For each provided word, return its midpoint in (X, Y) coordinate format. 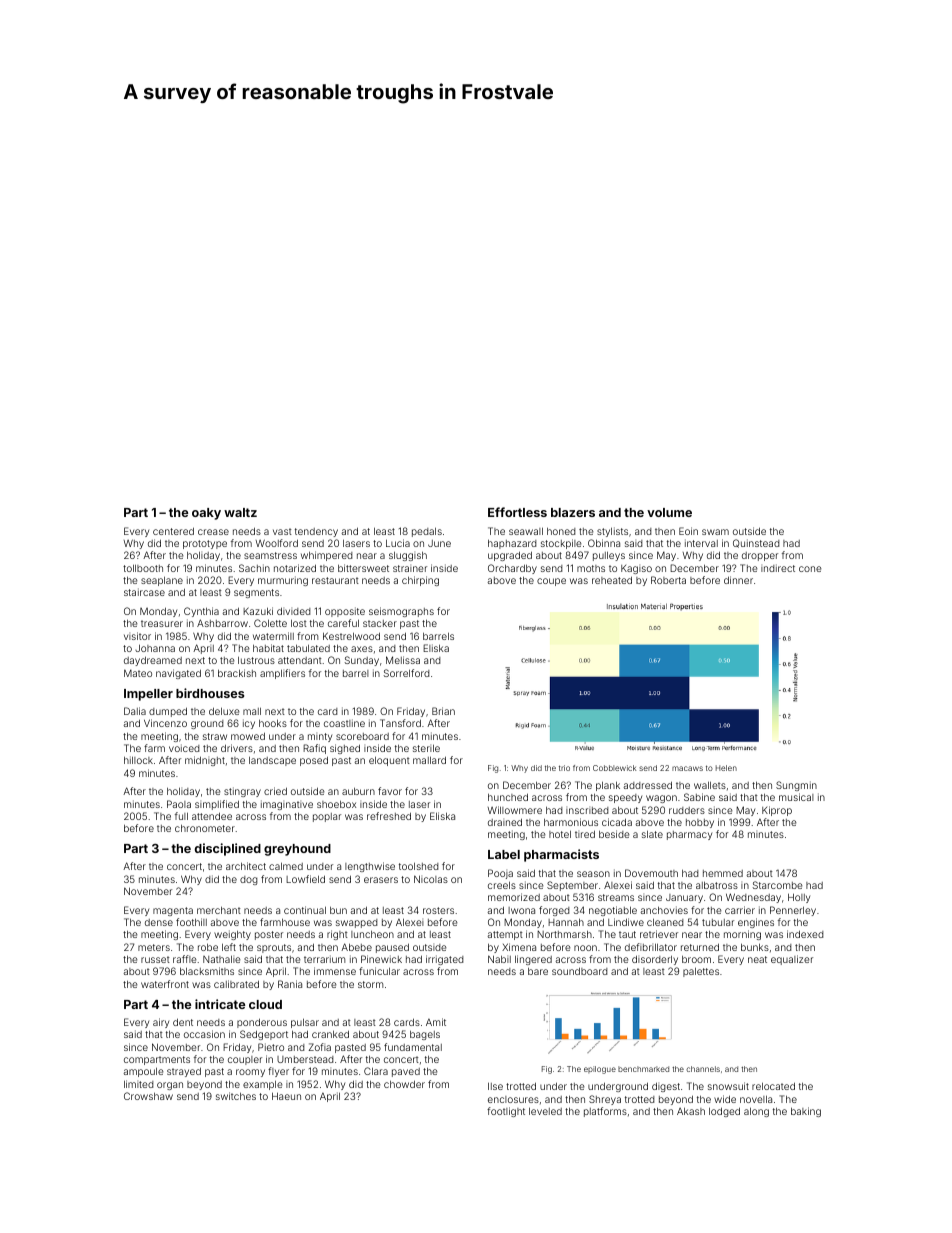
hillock (138, 760)
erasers (381, 880)
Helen (726, 768)
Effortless (517, 512)
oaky (206, 514)
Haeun (286, 1096)
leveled (545, 1111)
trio (564, 768)
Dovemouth (651, 873)
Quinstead (756, 543)
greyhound (297, 850)
